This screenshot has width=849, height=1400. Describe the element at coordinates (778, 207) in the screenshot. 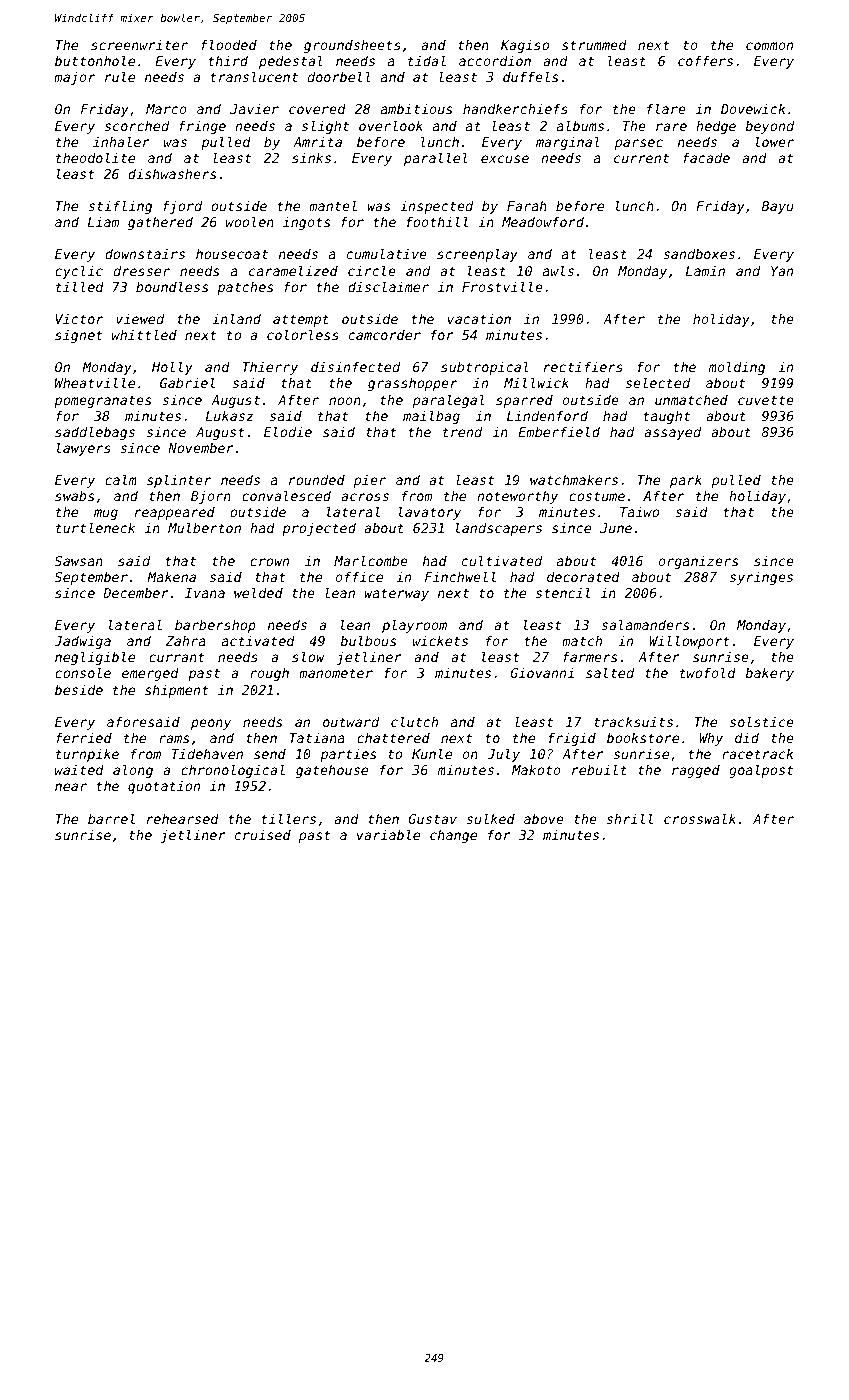

I see `Bayu` at that location.
